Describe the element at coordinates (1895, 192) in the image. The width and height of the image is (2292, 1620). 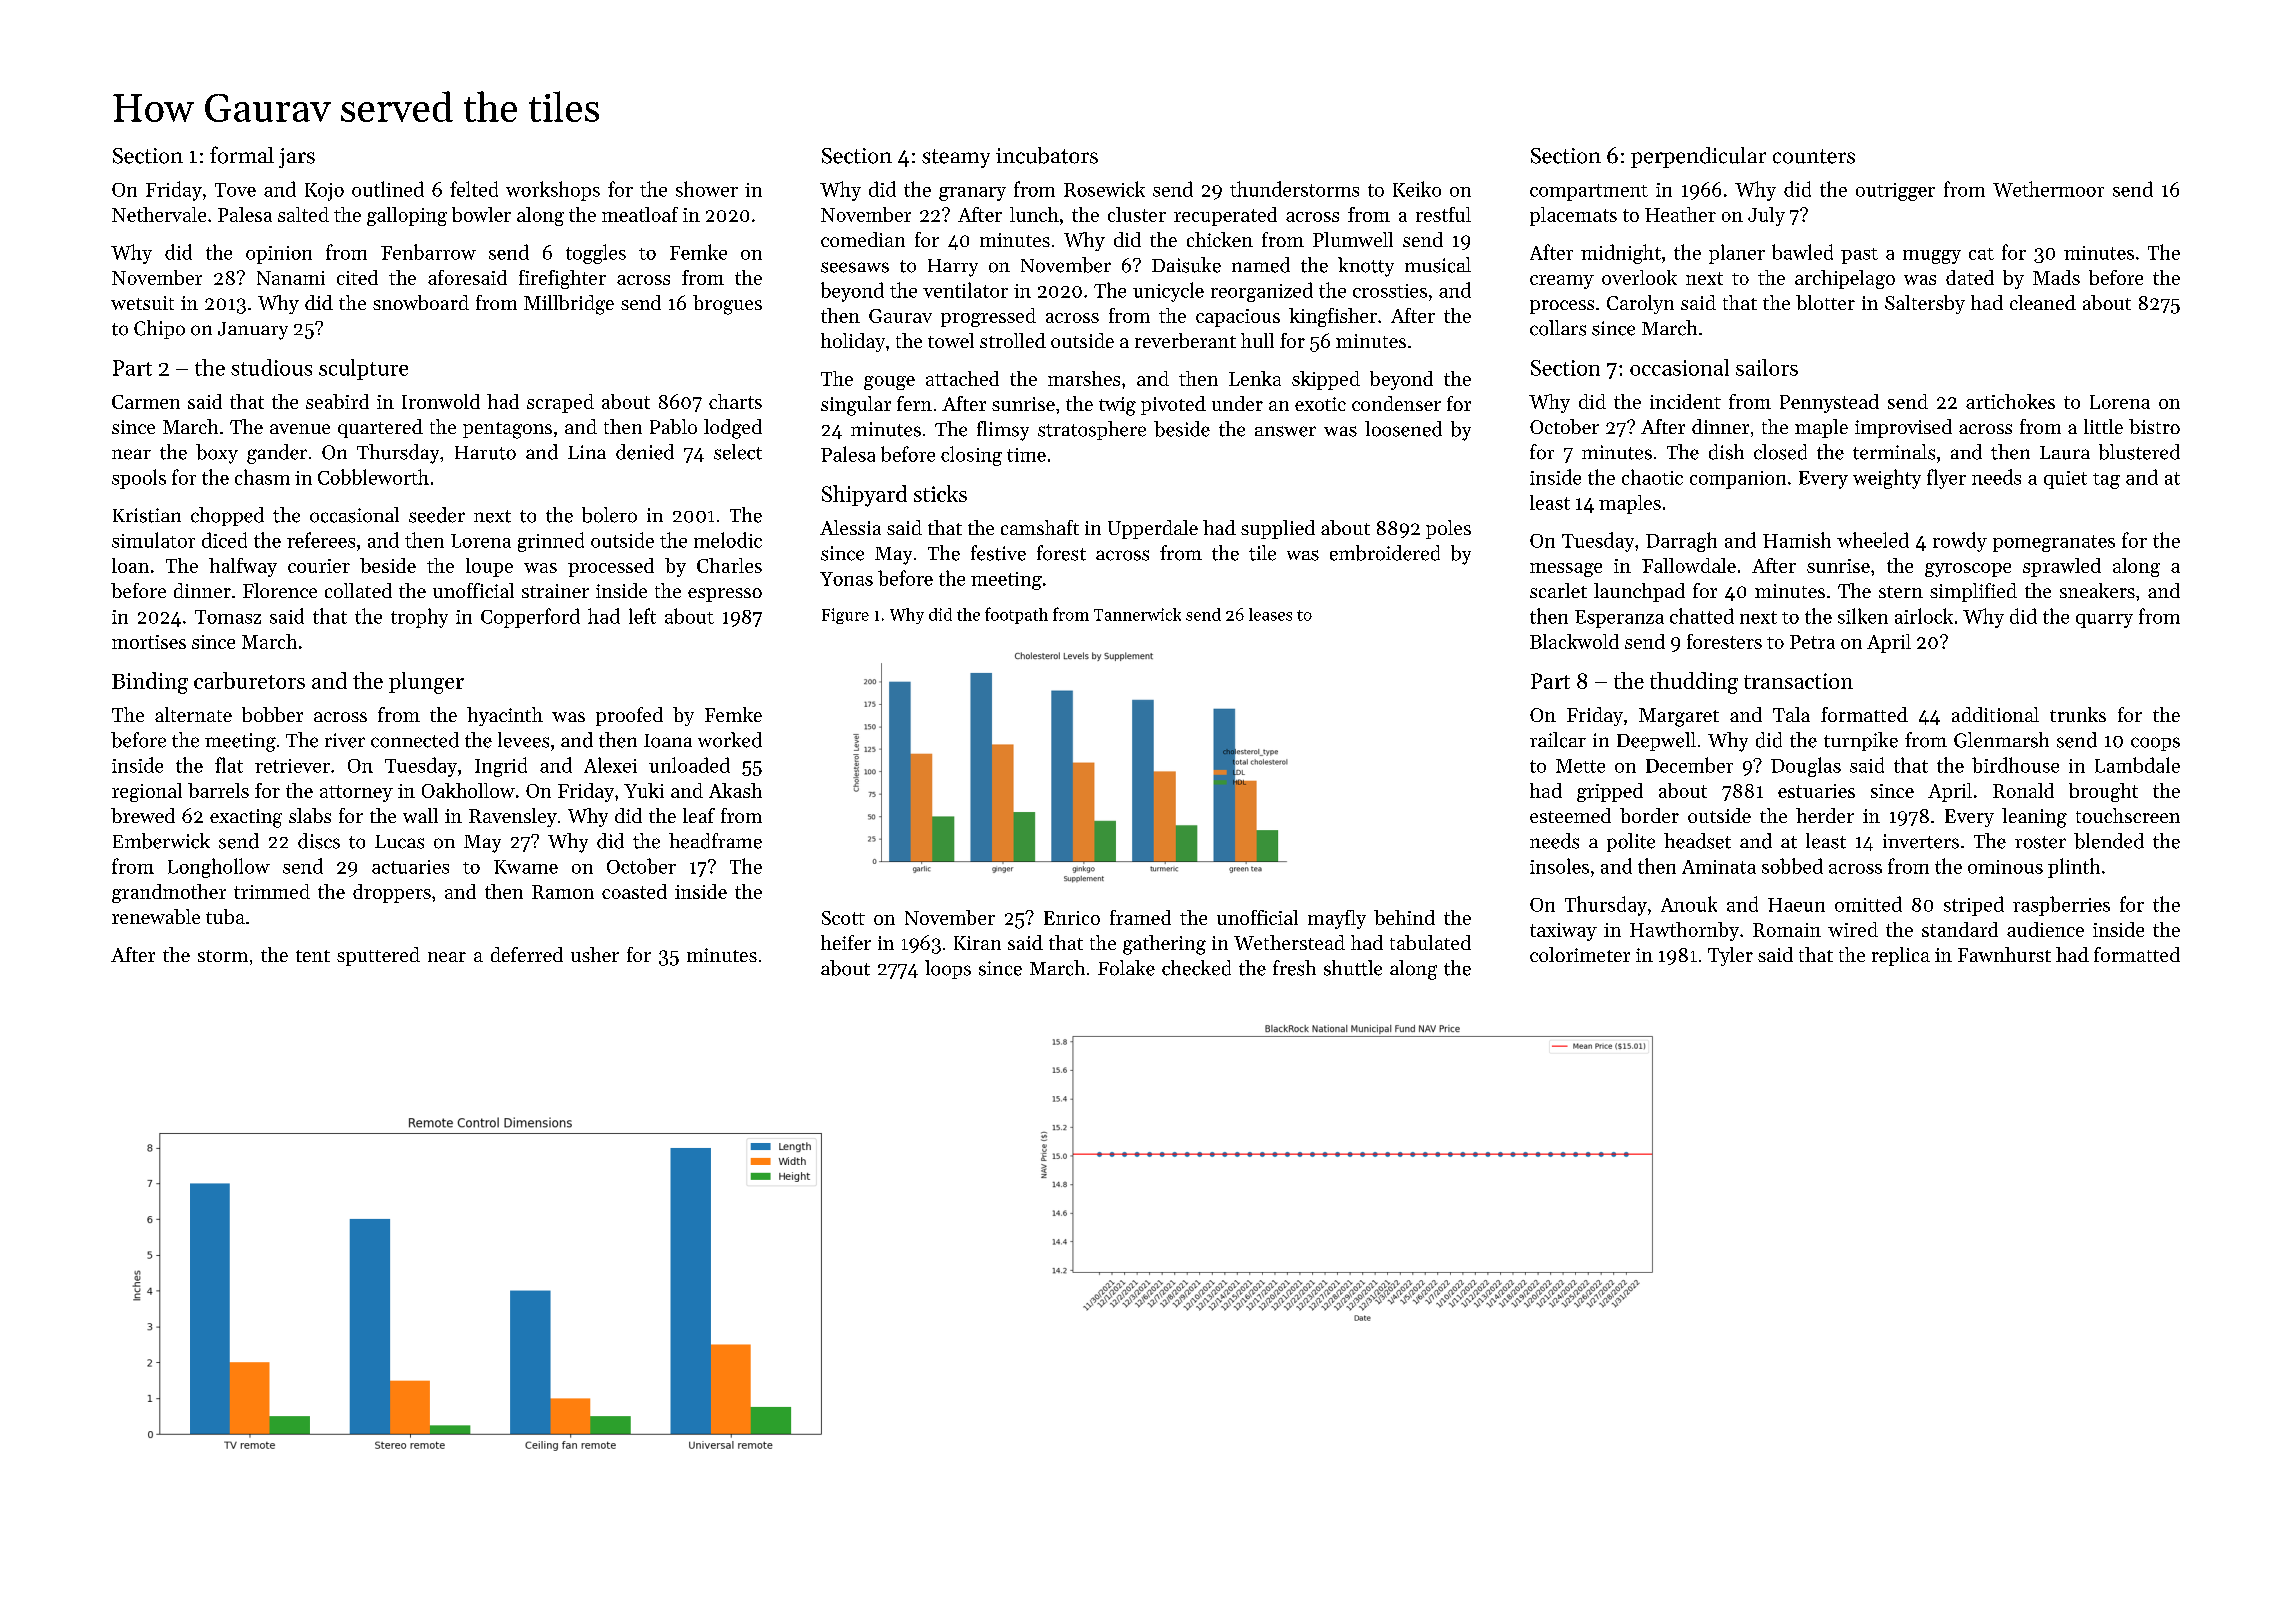
I see `outrigger` at that location.
